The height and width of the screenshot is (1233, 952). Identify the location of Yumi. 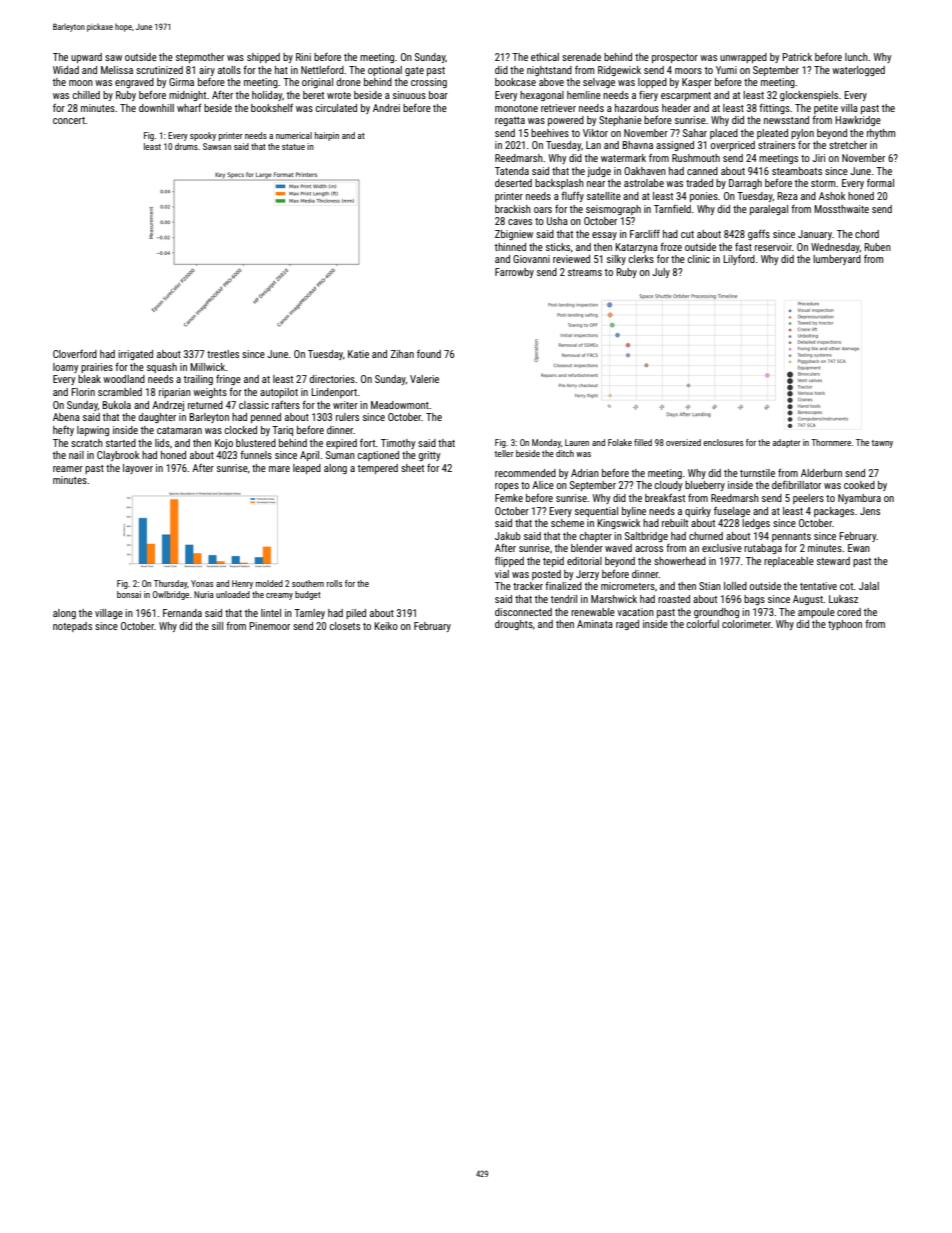
(726, 70).
